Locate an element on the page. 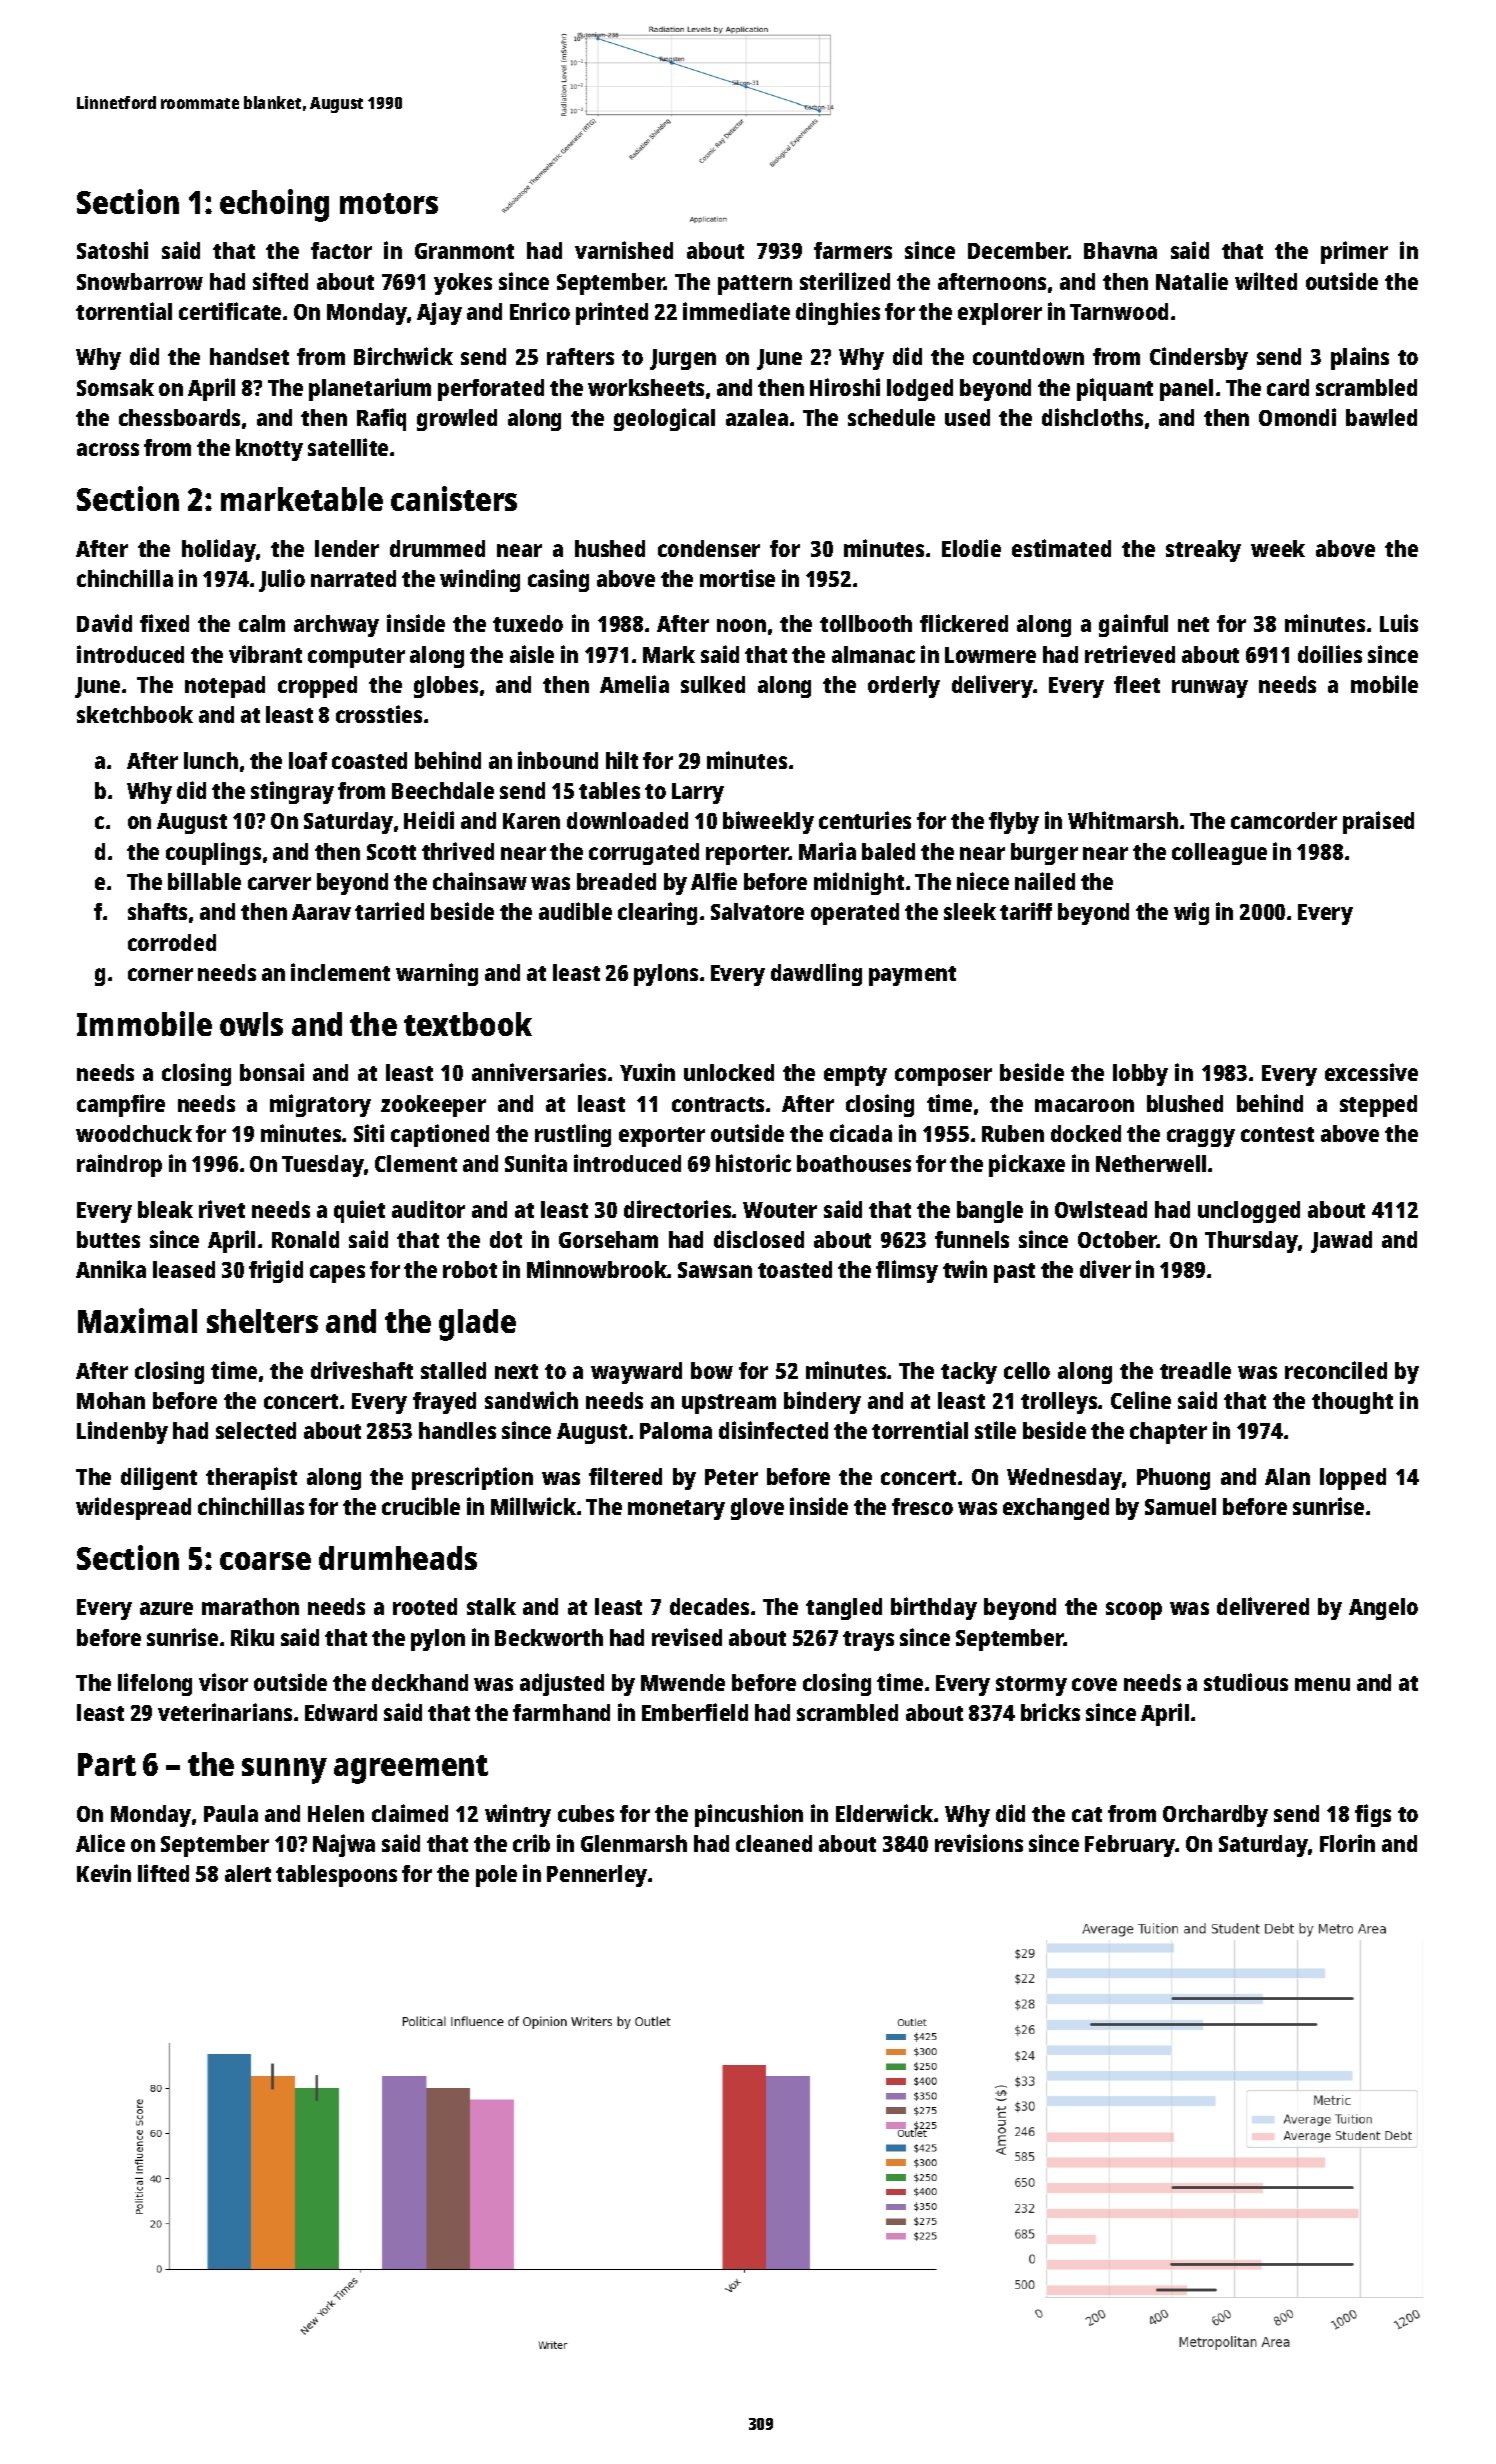 This document has height=2464, width=1496. Pennerley is located at coordinates (597, 1876).
